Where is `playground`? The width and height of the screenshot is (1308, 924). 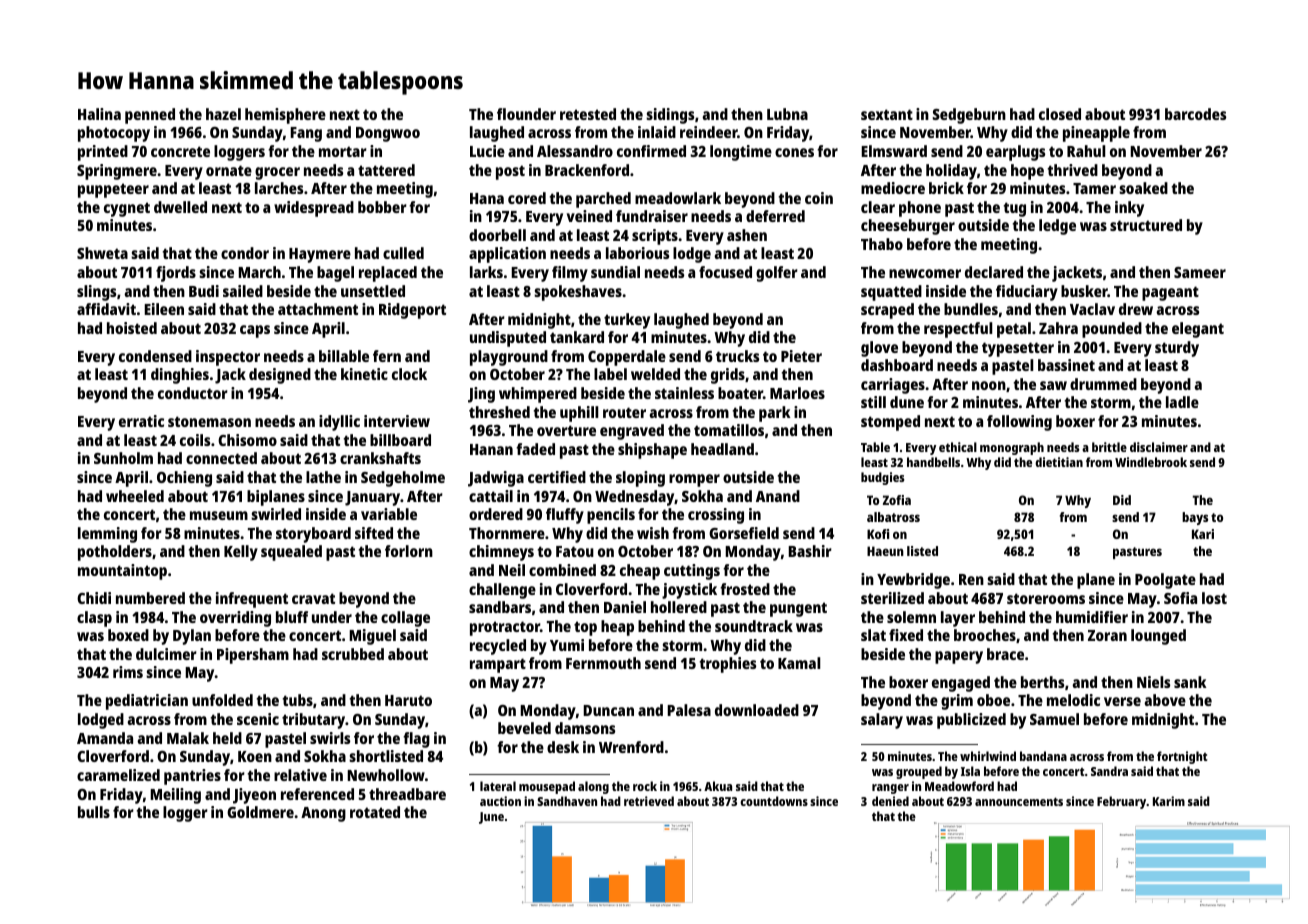
playground is located at coordinates (509, 358).
